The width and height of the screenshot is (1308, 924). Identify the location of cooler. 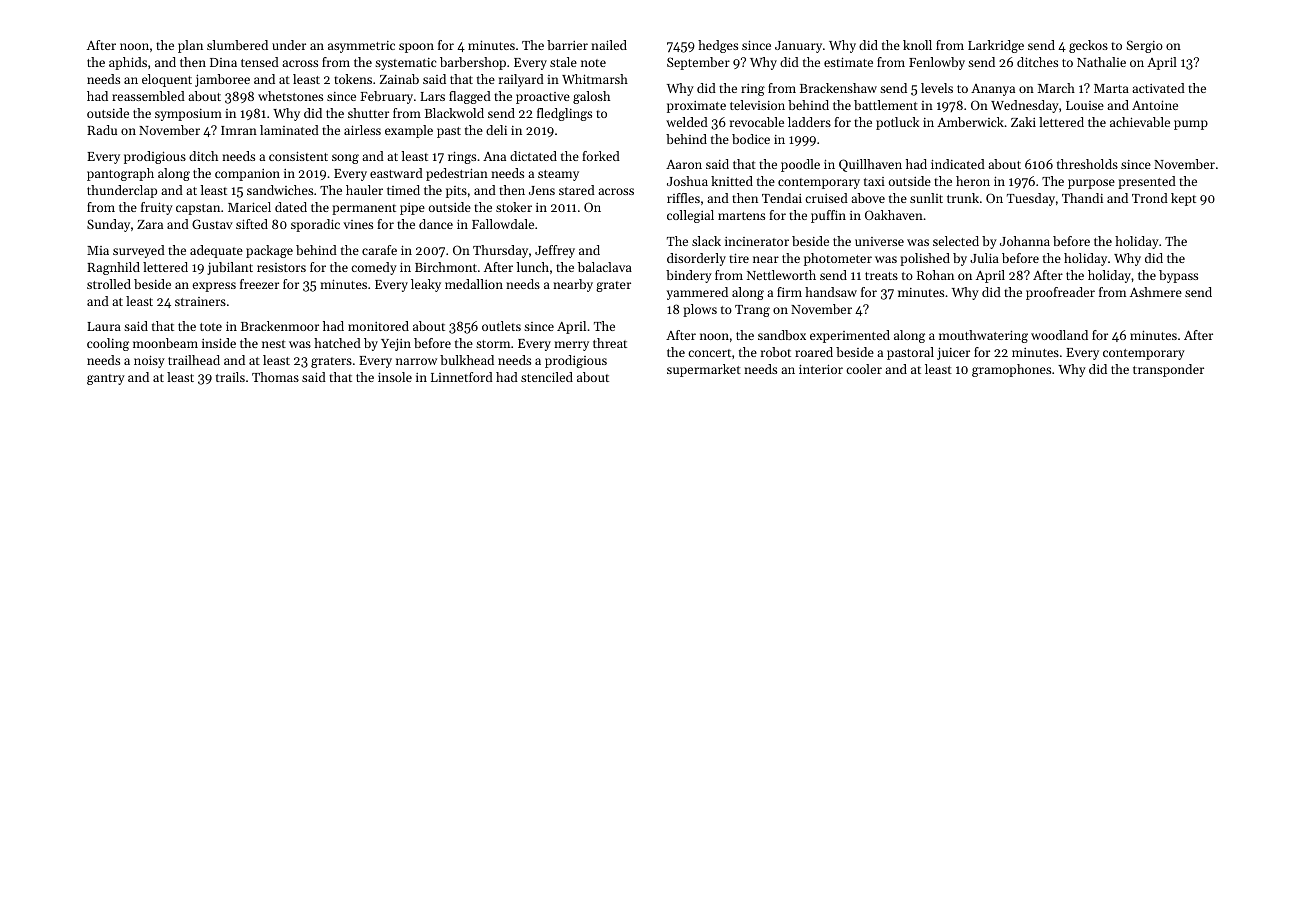
(864, 369).
